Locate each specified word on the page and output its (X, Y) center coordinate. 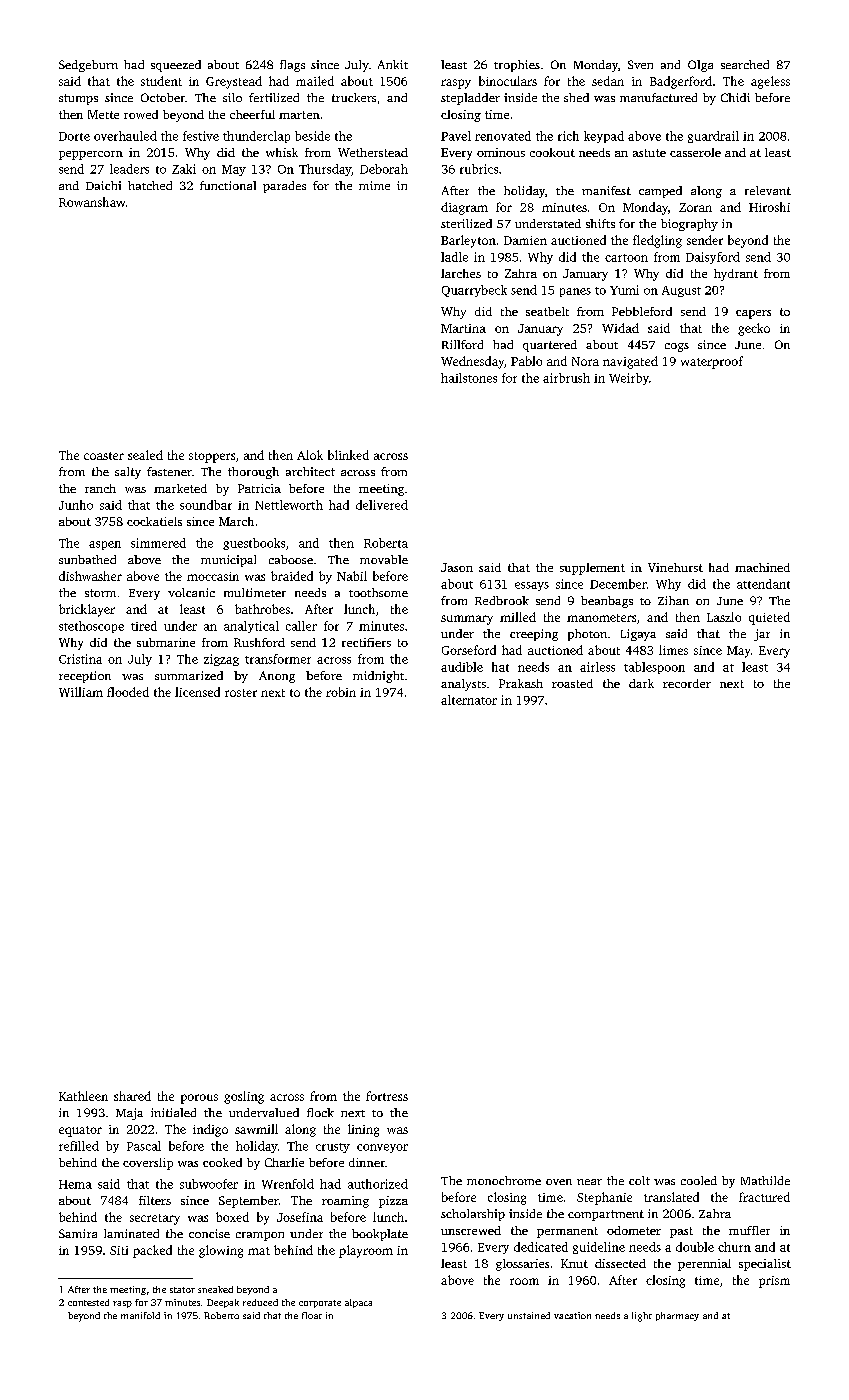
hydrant (736, 275)
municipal (228, 561)
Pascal (144, 1146)
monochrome (504, 1180)
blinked (348, 455)
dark (641, 683)
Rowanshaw (92, 202)
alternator (469, 700)
